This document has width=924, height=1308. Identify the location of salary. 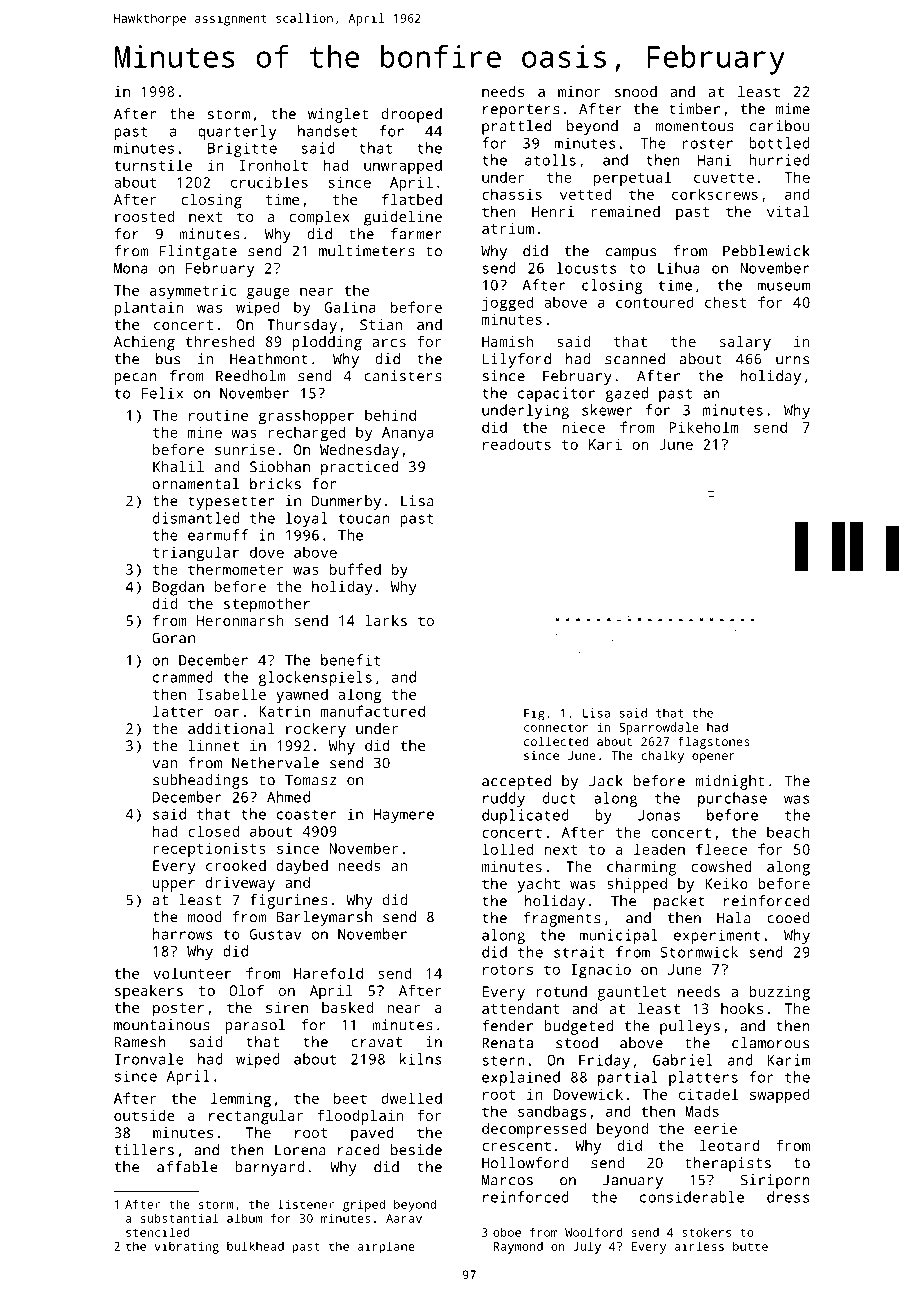
(745, 343).
